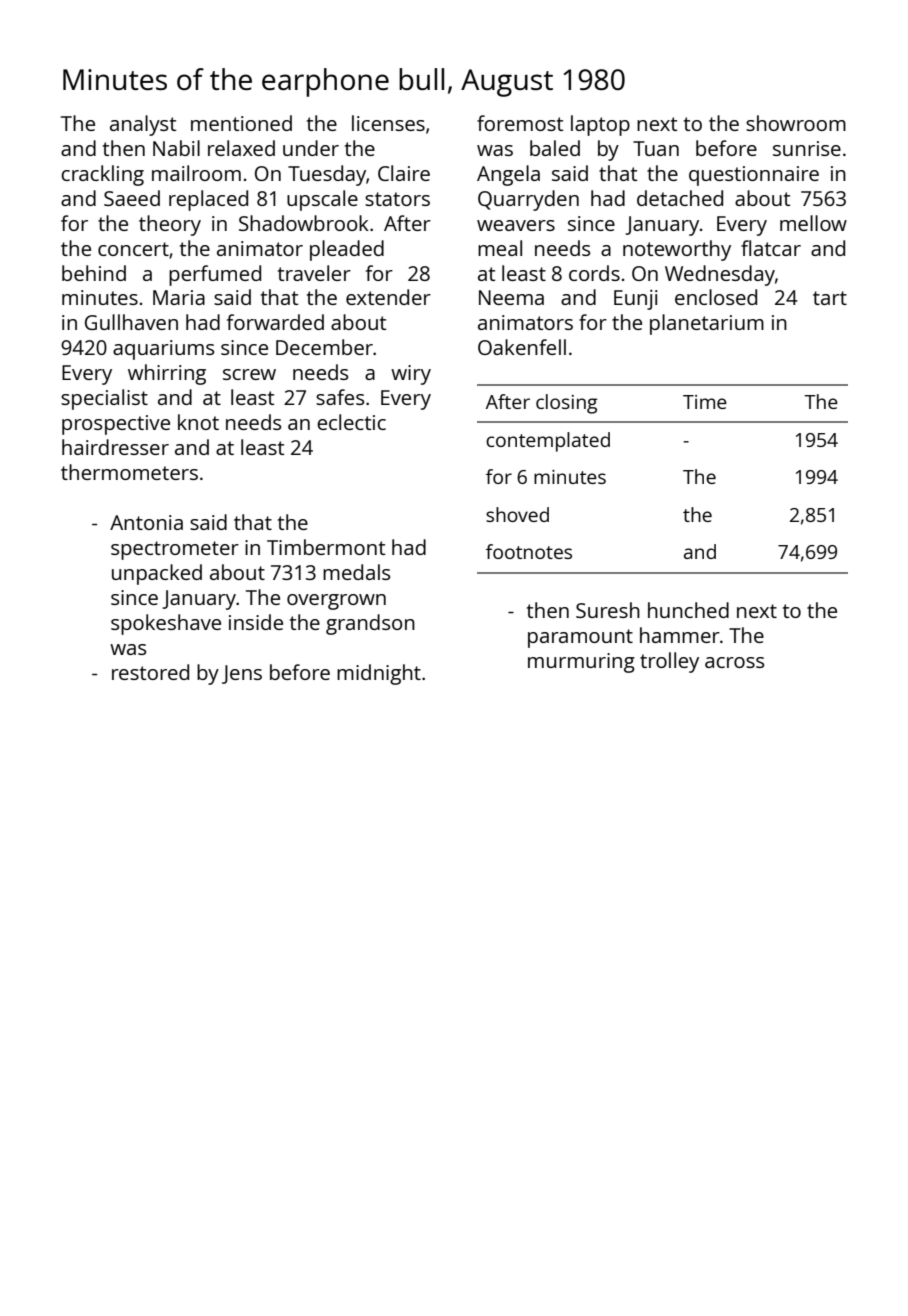  Describe the element at coordinates (116, 425) in the document. I see `prospective` at that location.
